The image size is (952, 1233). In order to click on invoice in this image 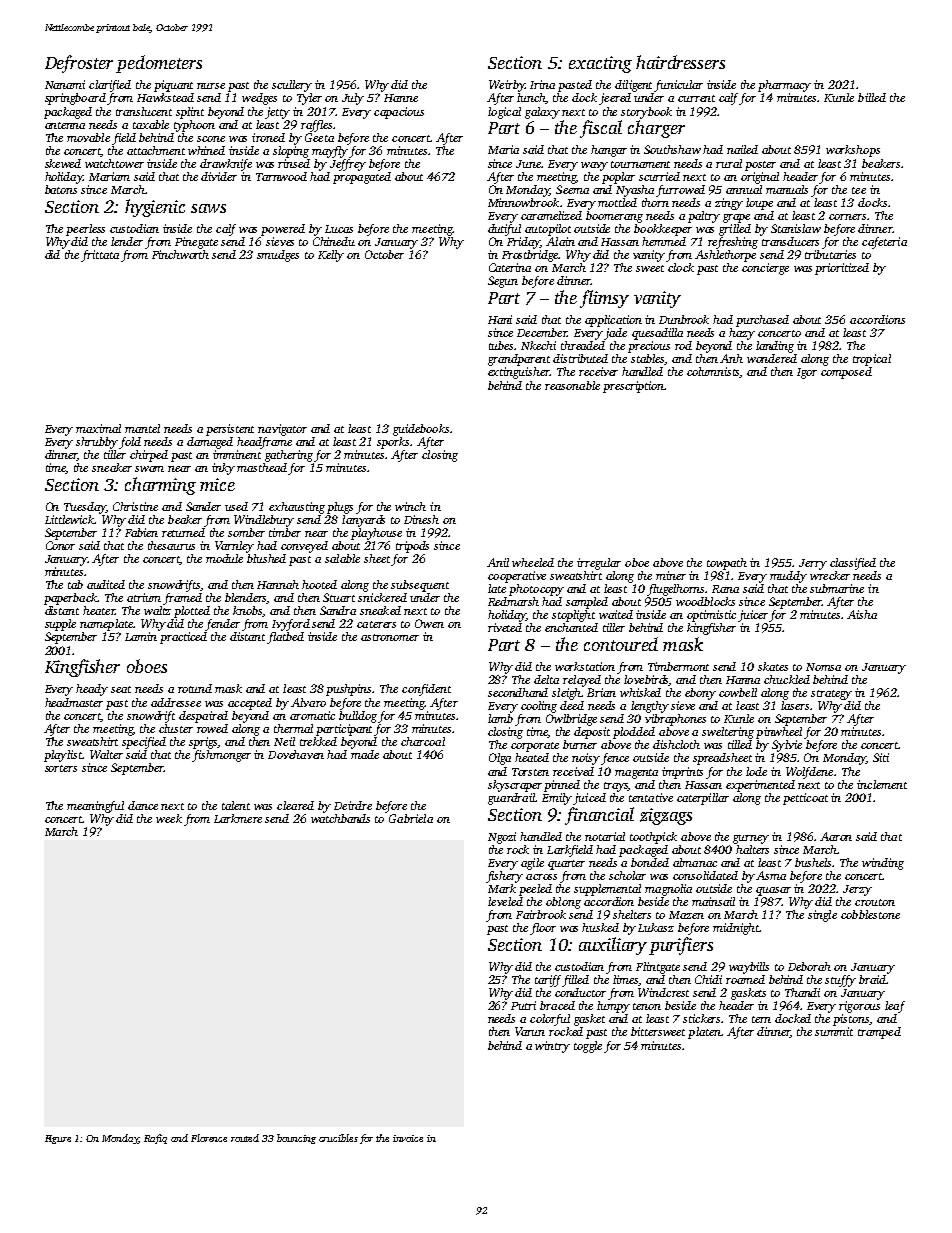, I will do `click(408, 1138)`.
